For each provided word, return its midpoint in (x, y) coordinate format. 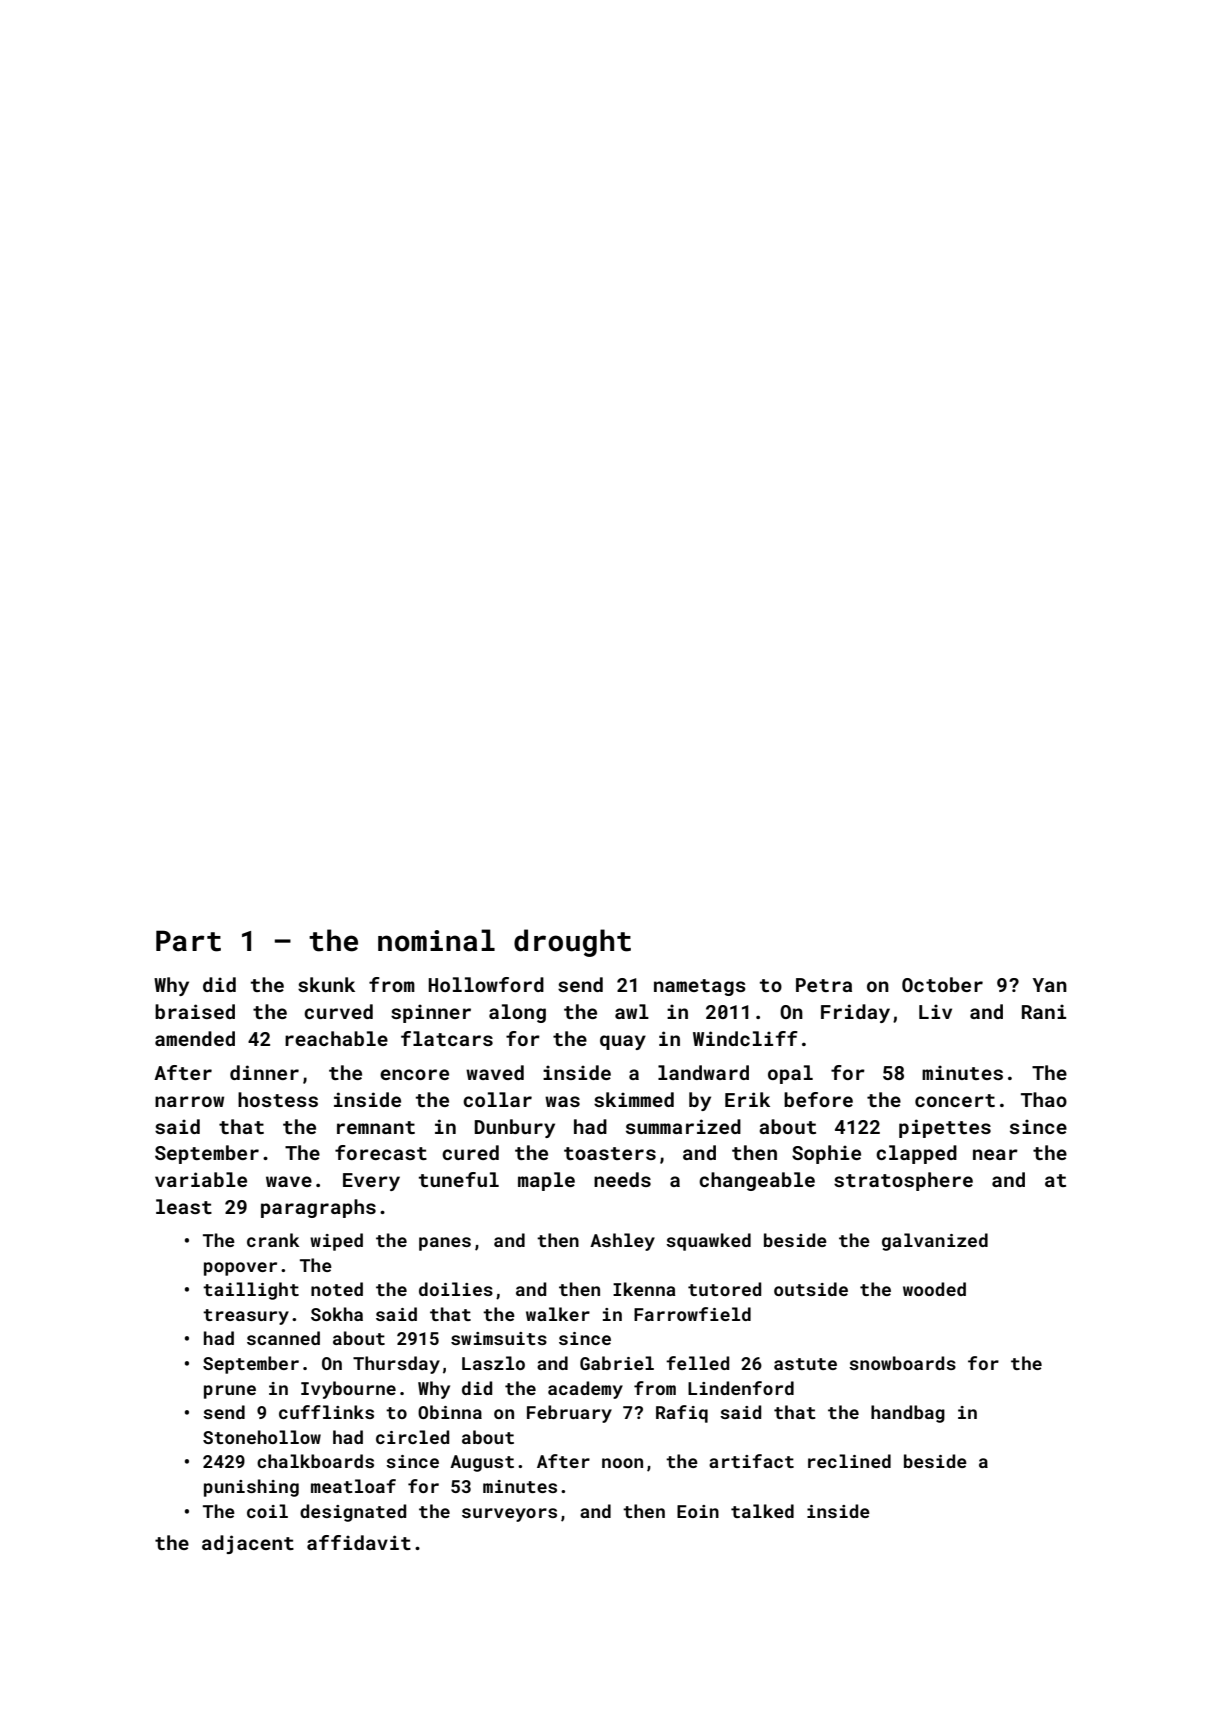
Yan (1050, 985)
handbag (908, 1414)
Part (188, 941)
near (995, 1154)
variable (201, 1179)
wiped (336, 1242)
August (482, 1463)
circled (412, 1437)
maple (546, 1181)
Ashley (622, 1242)
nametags (700, 987)
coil (267, 1511)
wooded (934, 1289)
